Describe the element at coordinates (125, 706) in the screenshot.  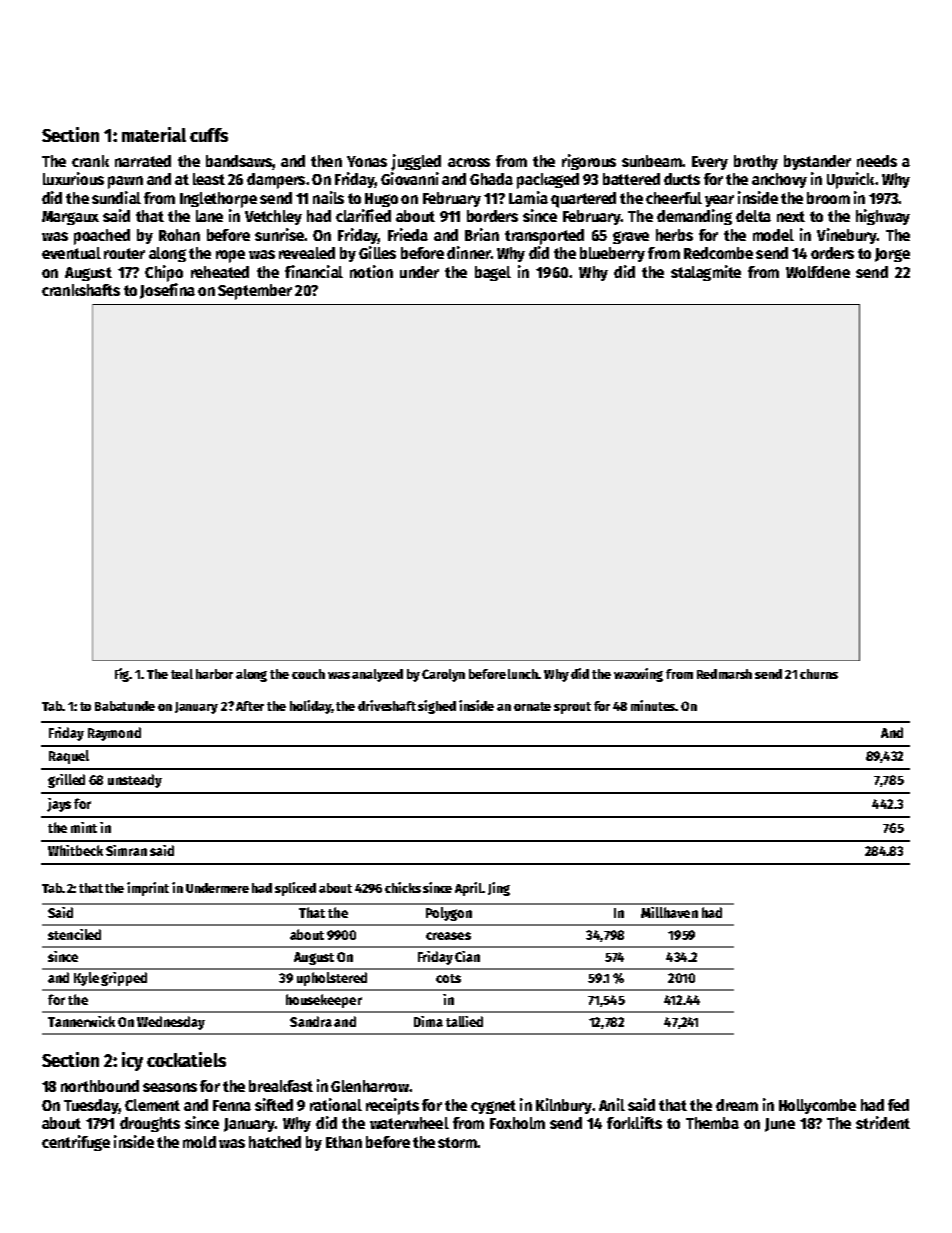
I see `Babatunde` at that location.
